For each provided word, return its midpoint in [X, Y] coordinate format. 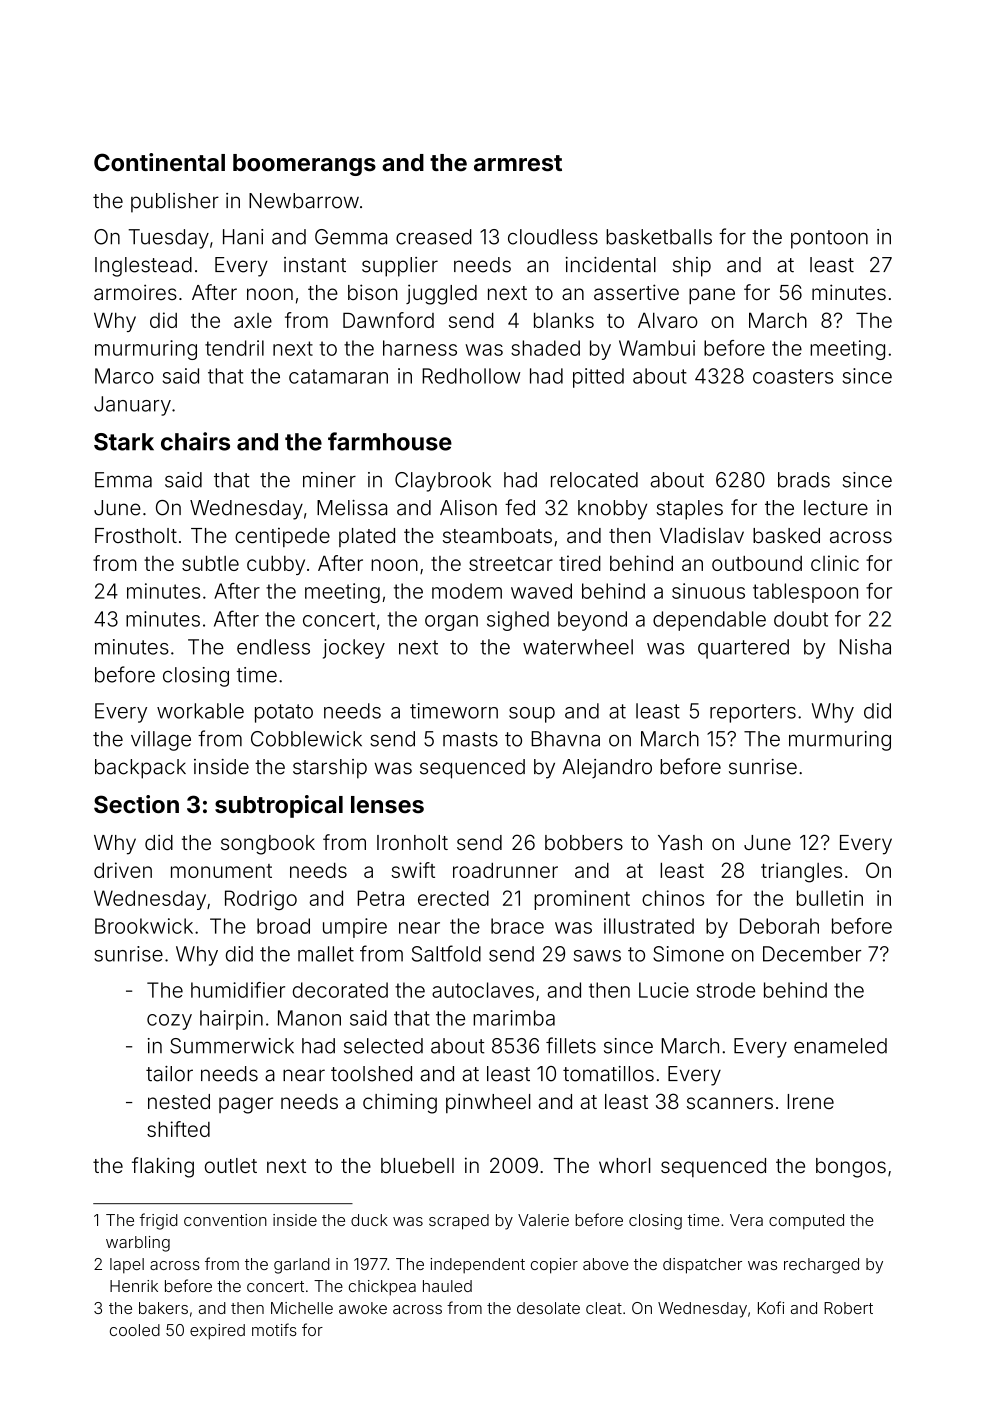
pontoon [829, 239]
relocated [594, 480]
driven [123, 870]
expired [217, 1332]
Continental [159, 162]
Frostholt [136, 535]
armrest [518, 163]
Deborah [779, 926]
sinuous [708, 591]
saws [597, 956]
